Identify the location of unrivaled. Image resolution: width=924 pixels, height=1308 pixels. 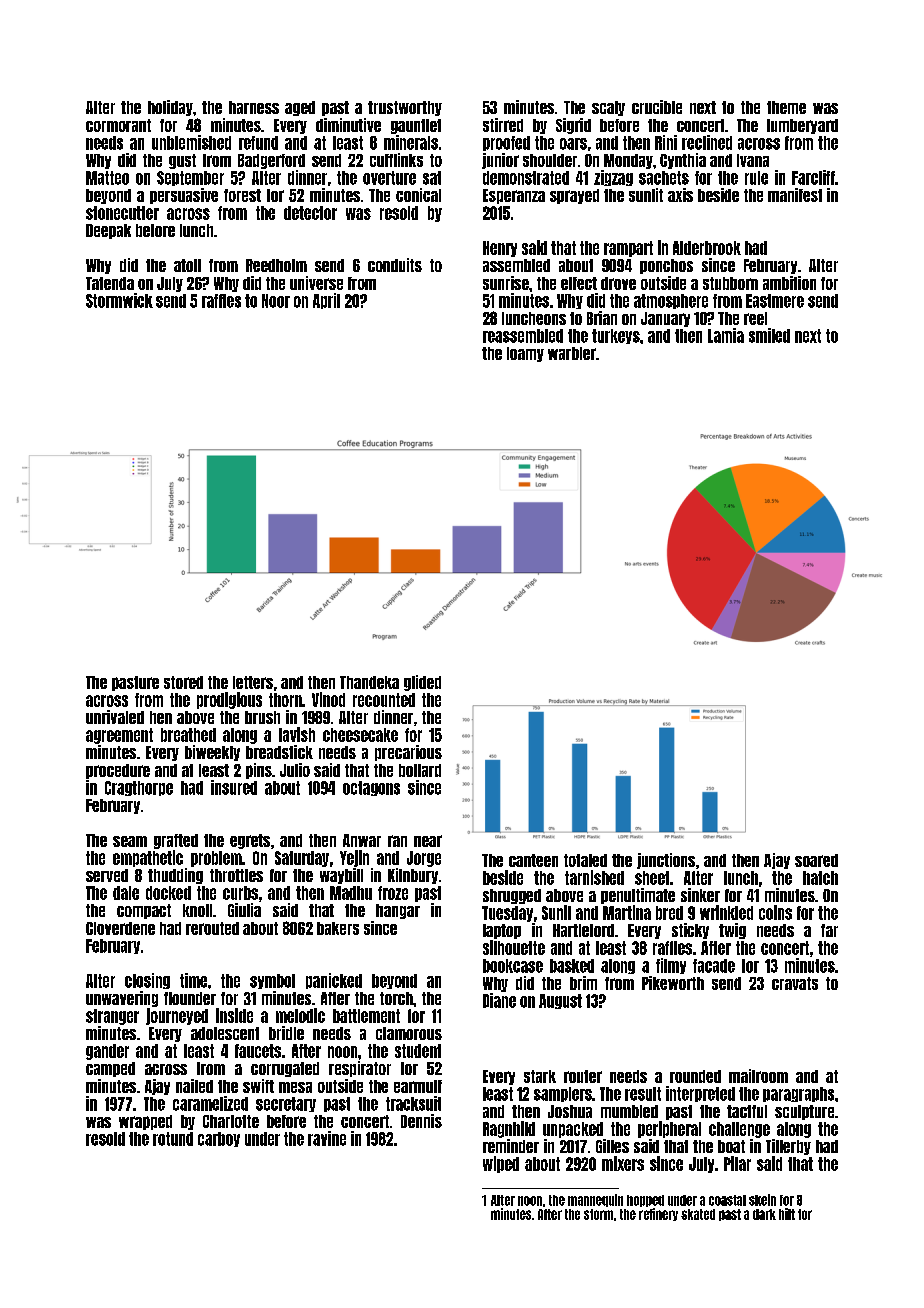
(115, 717).
